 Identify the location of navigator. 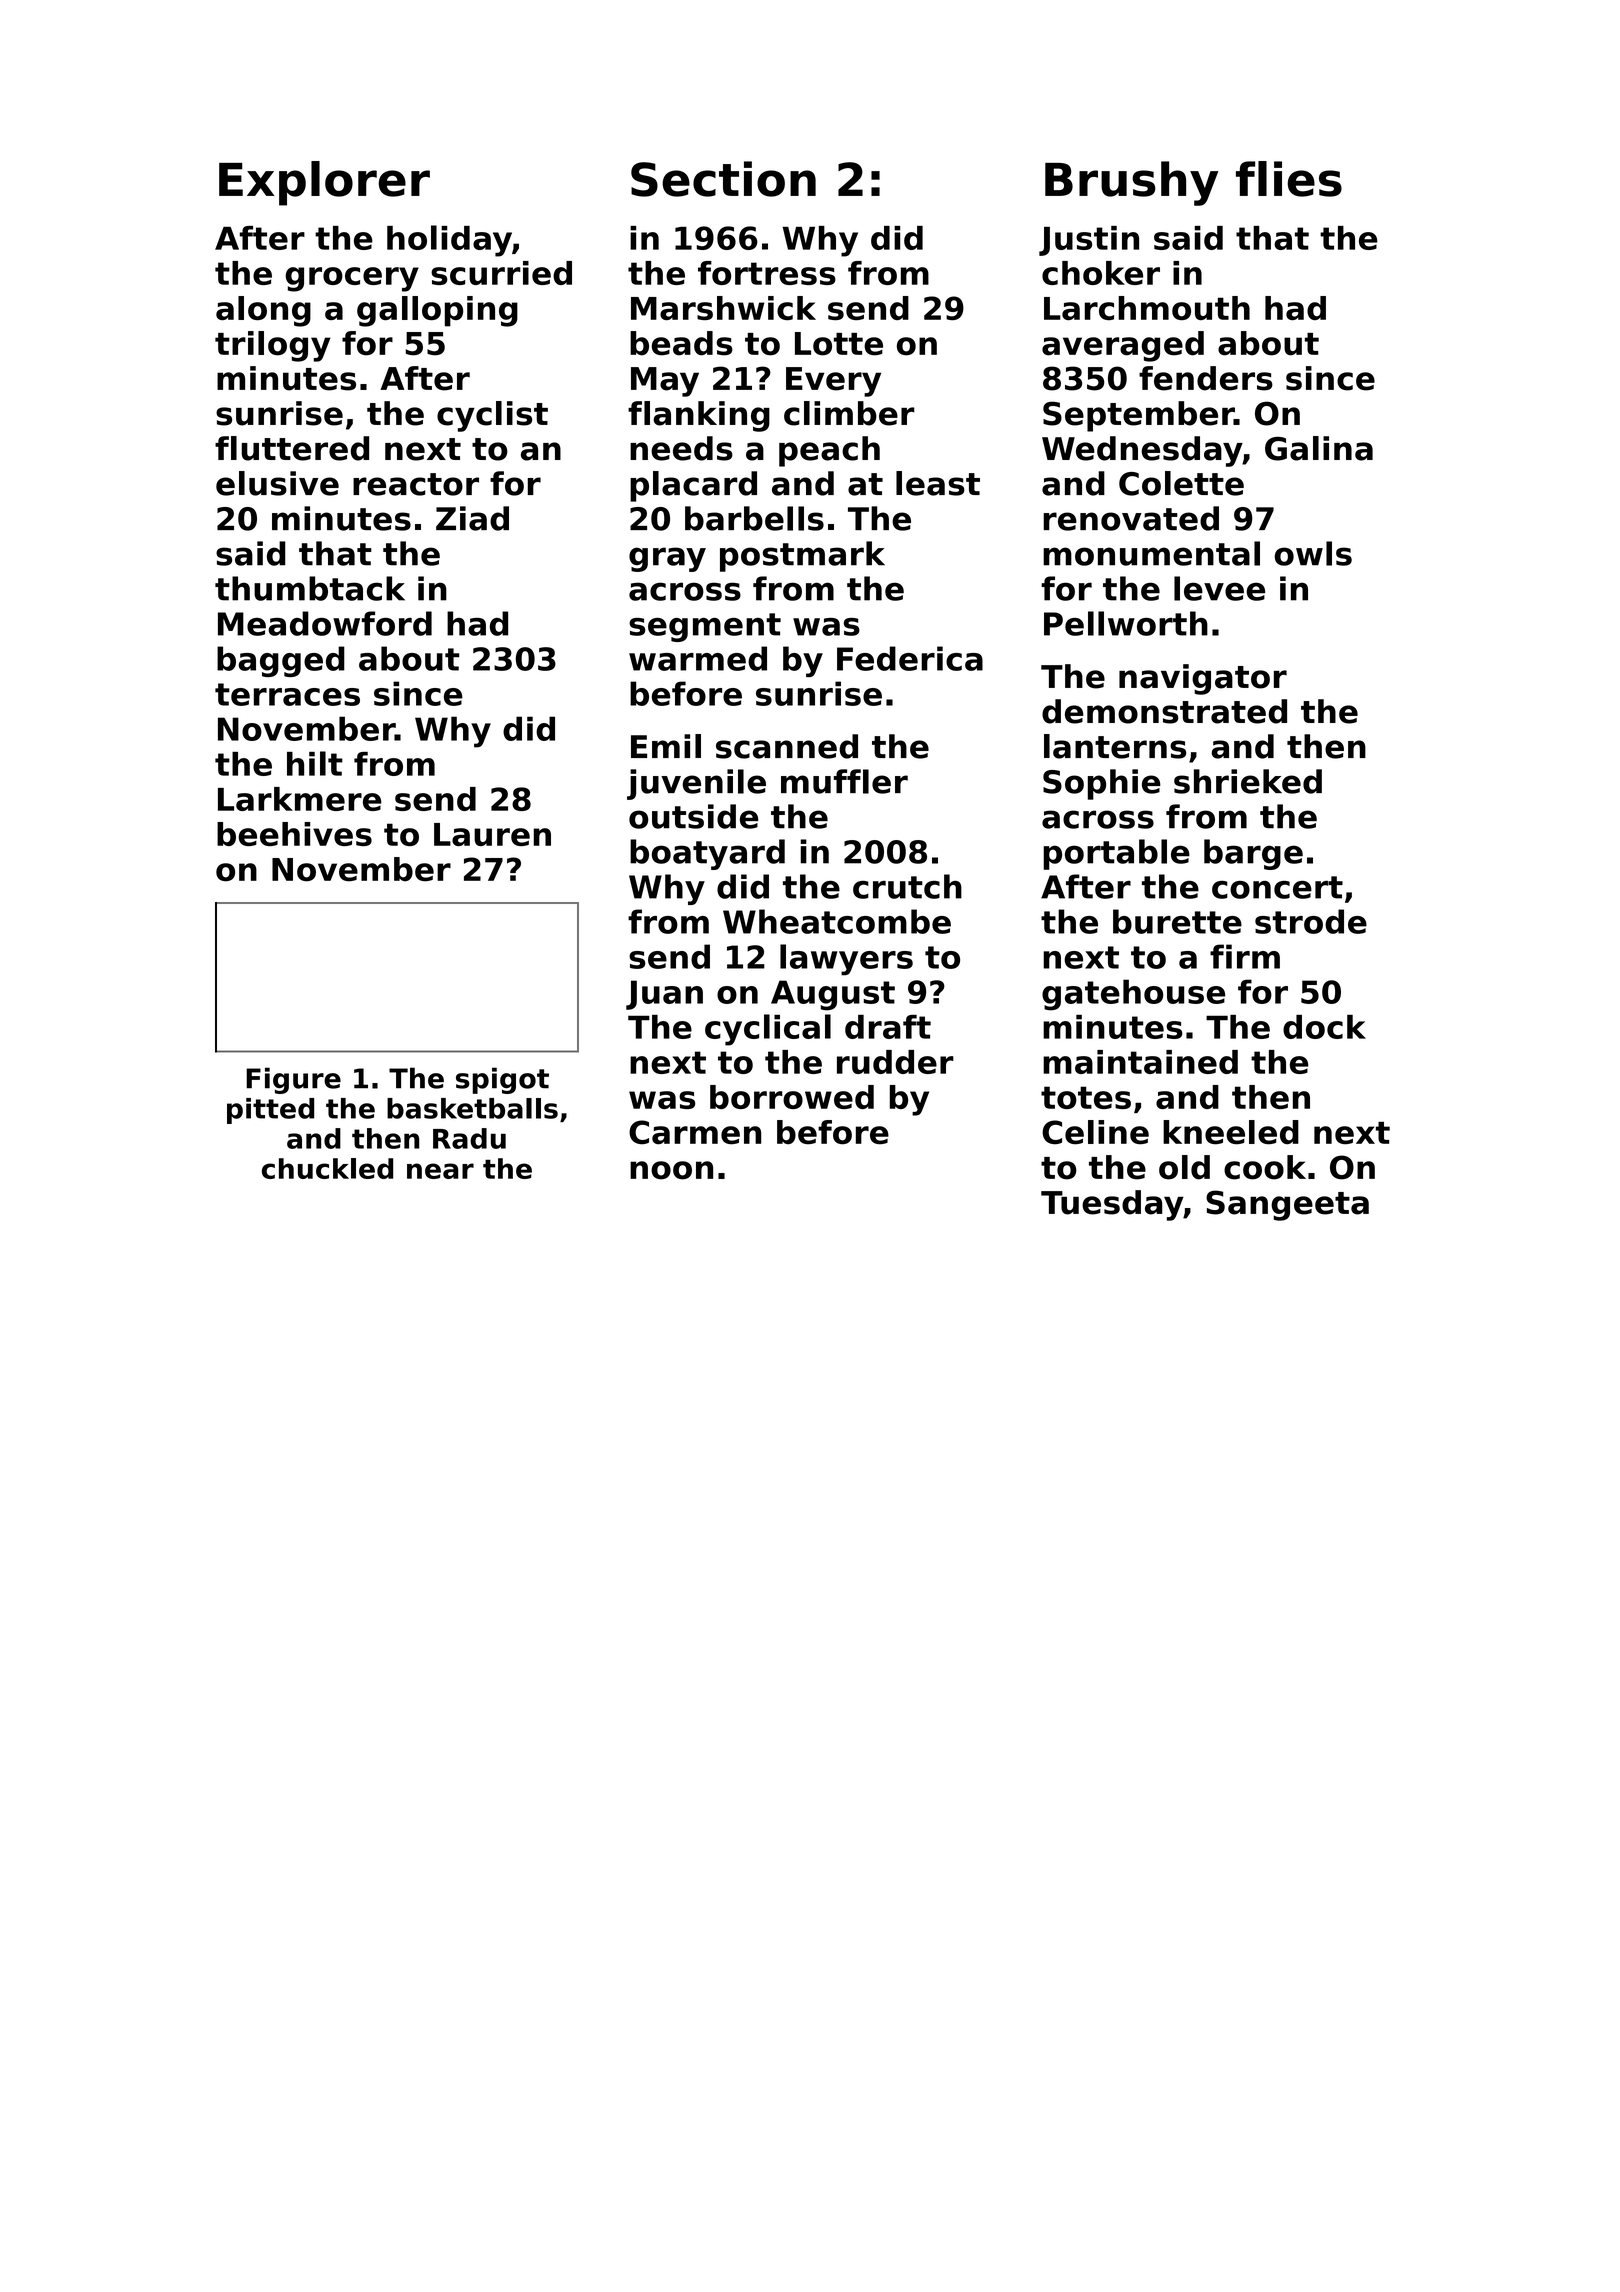
(1203, 679).
